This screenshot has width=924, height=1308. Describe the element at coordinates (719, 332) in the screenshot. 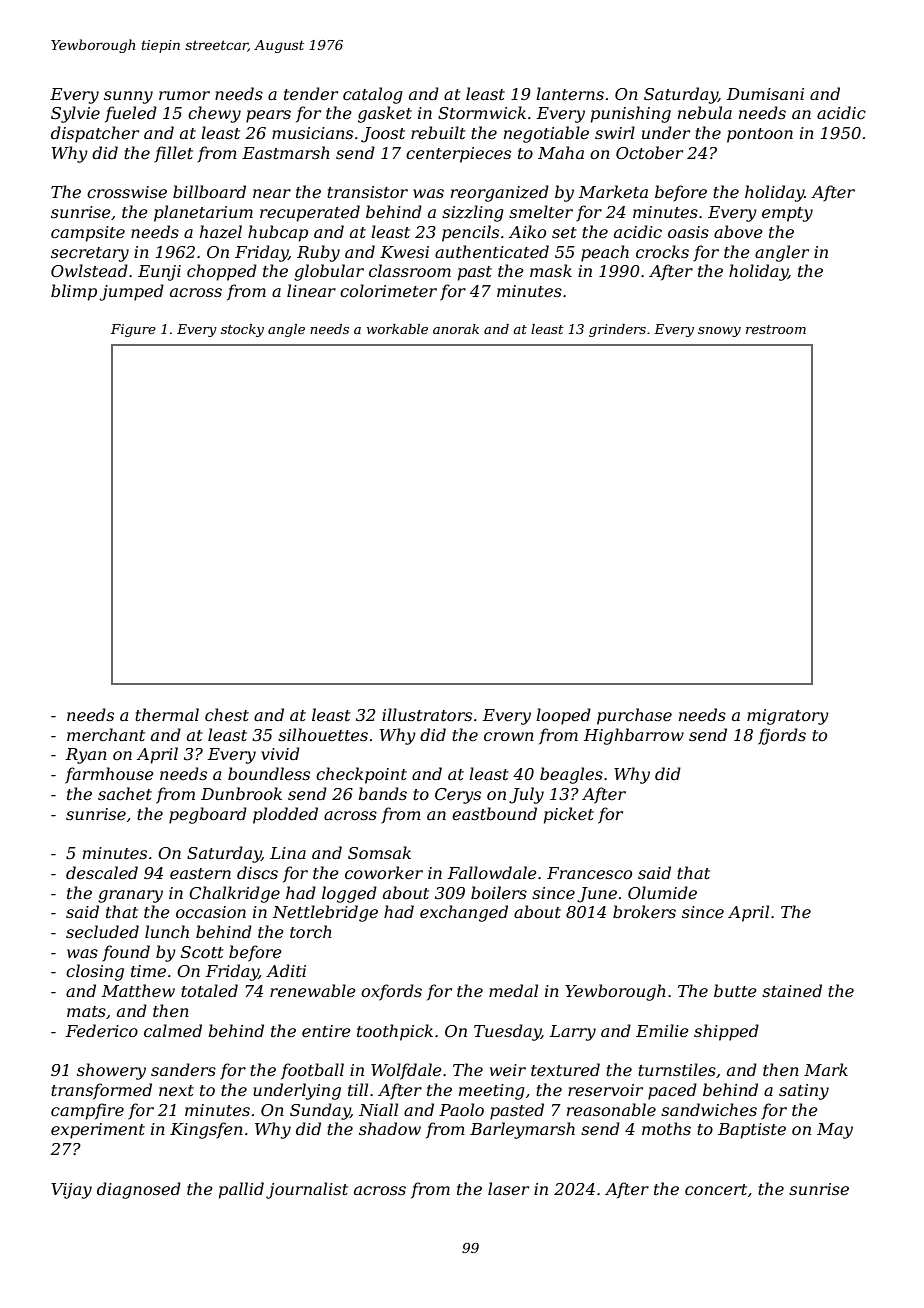

I see `snowy` at that location.
